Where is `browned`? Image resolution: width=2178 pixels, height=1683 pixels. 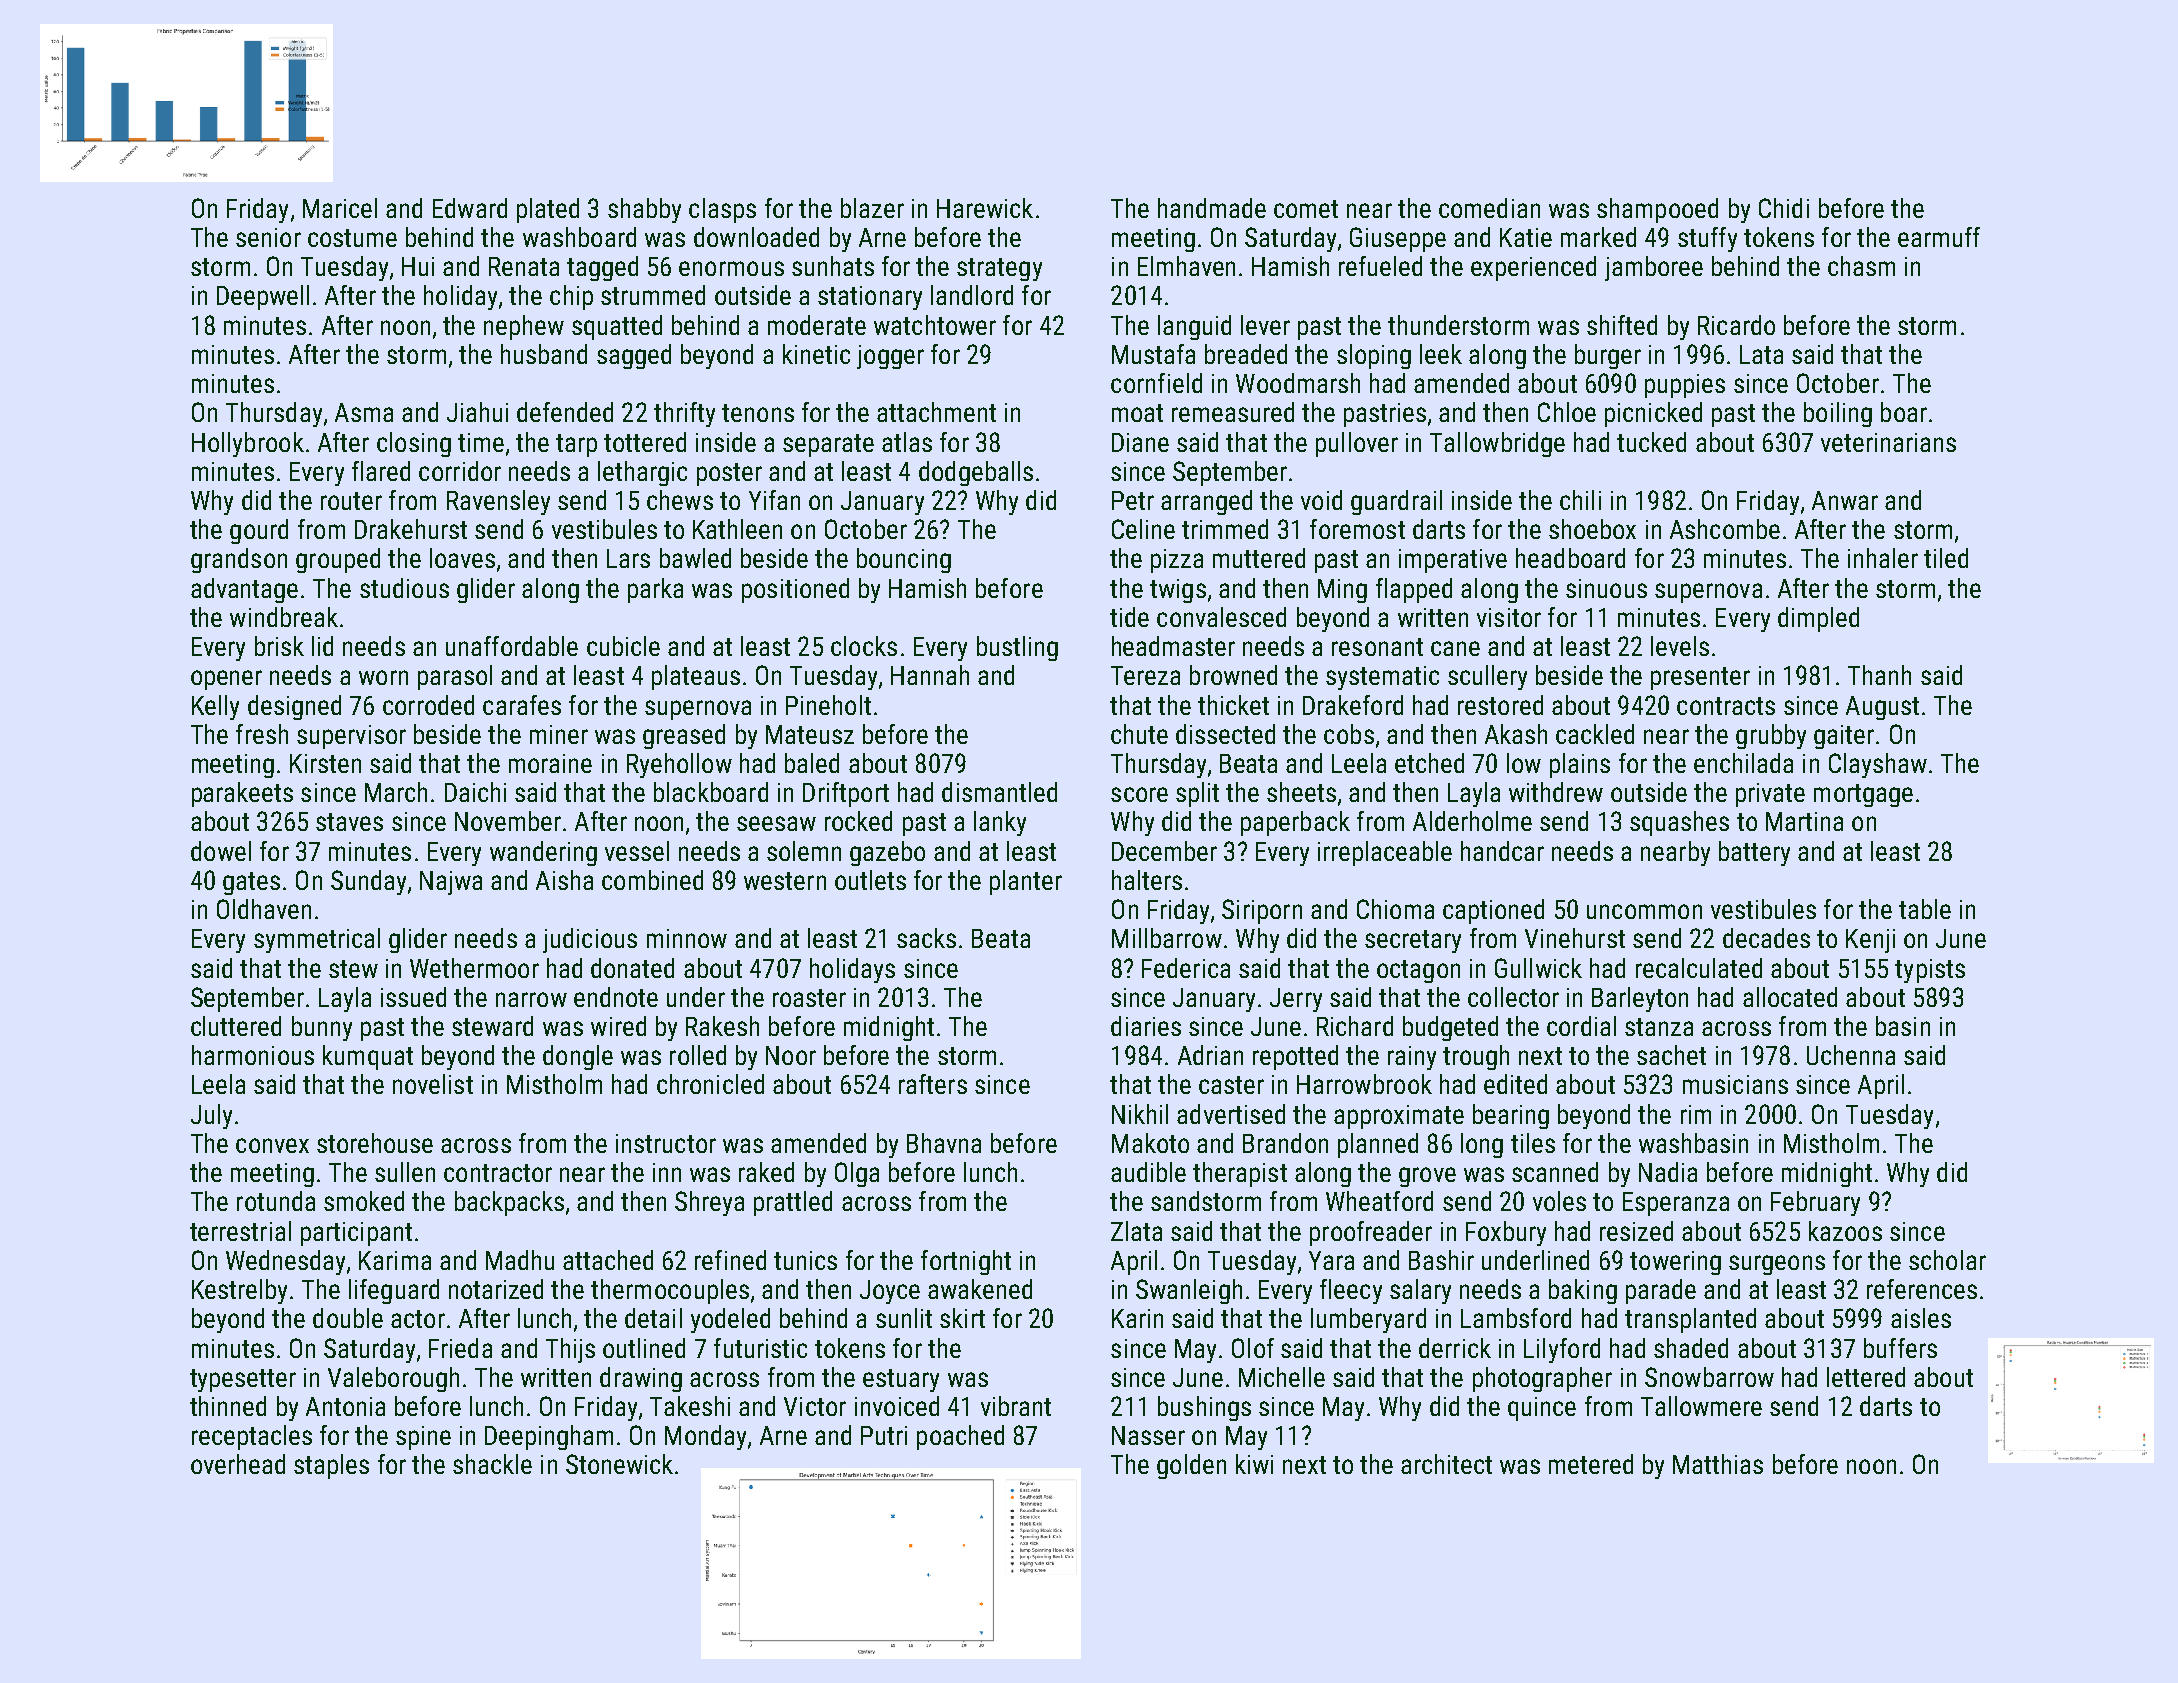
browned is located at coordinates (1233, 675).
